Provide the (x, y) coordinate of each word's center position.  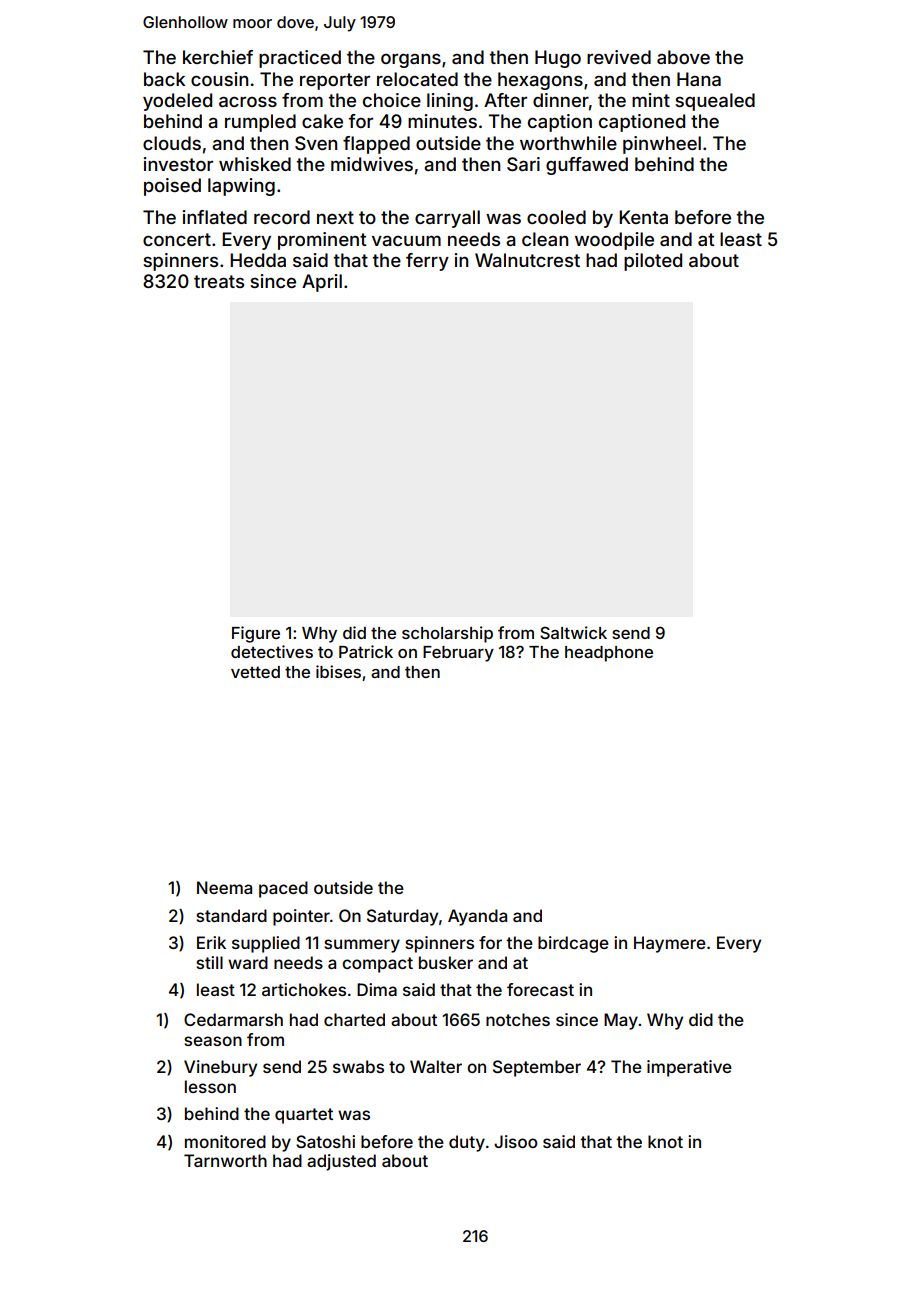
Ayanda (477, 917)
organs (411, 61)
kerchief (218, 57)
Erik (211, 942)
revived (619, 57)
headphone (609, 654)
